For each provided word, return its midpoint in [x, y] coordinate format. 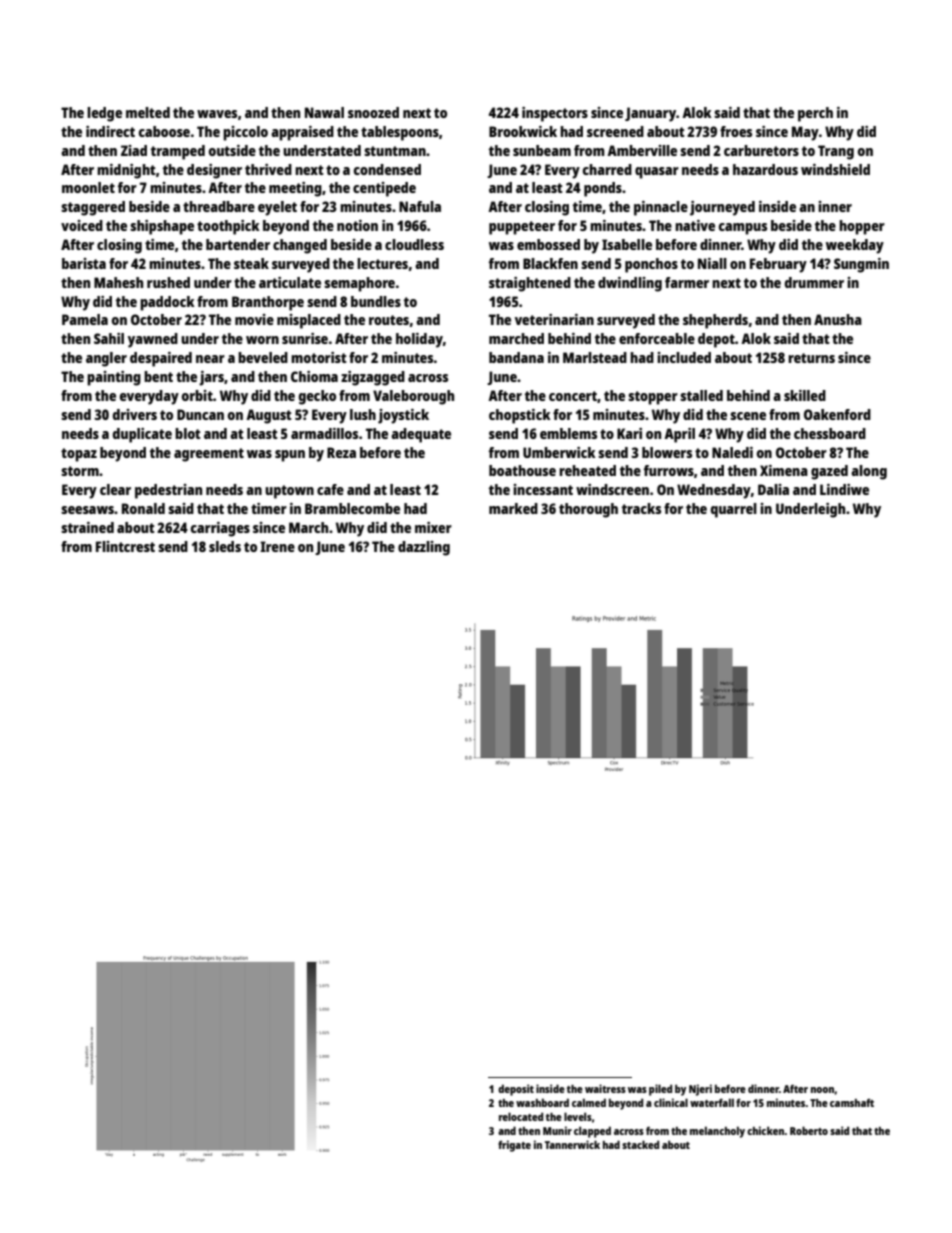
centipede [384, 189]
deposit [516, 1090]
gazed [829, 472]
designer [214, 171]
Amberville [642, 150]
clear [115, 489]
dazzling [424, 548]
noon [823, 1090]
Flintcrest [125, 546]
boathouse [522, 470]
